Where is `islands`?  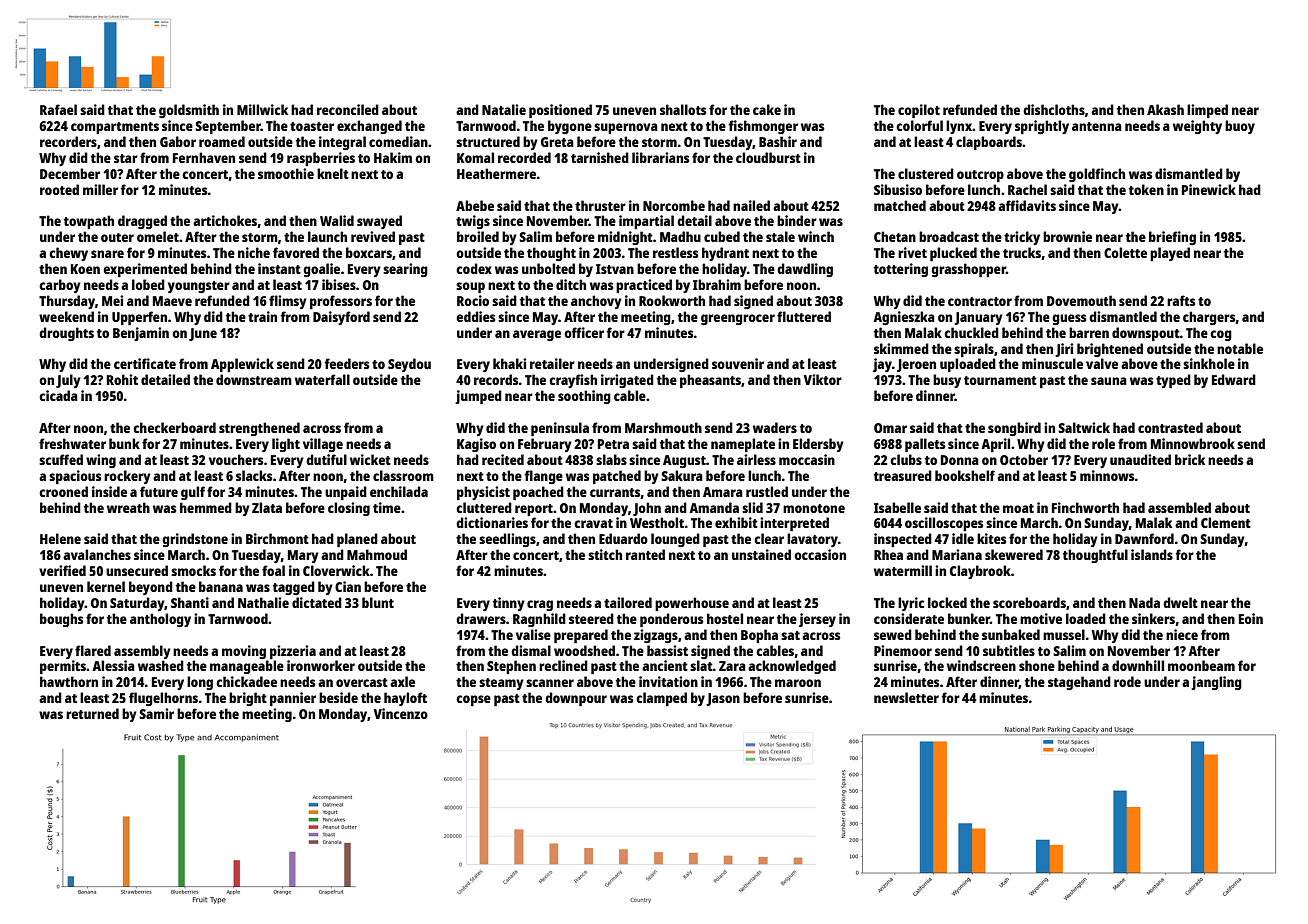
islands is located at coordinates (1152, 554).
